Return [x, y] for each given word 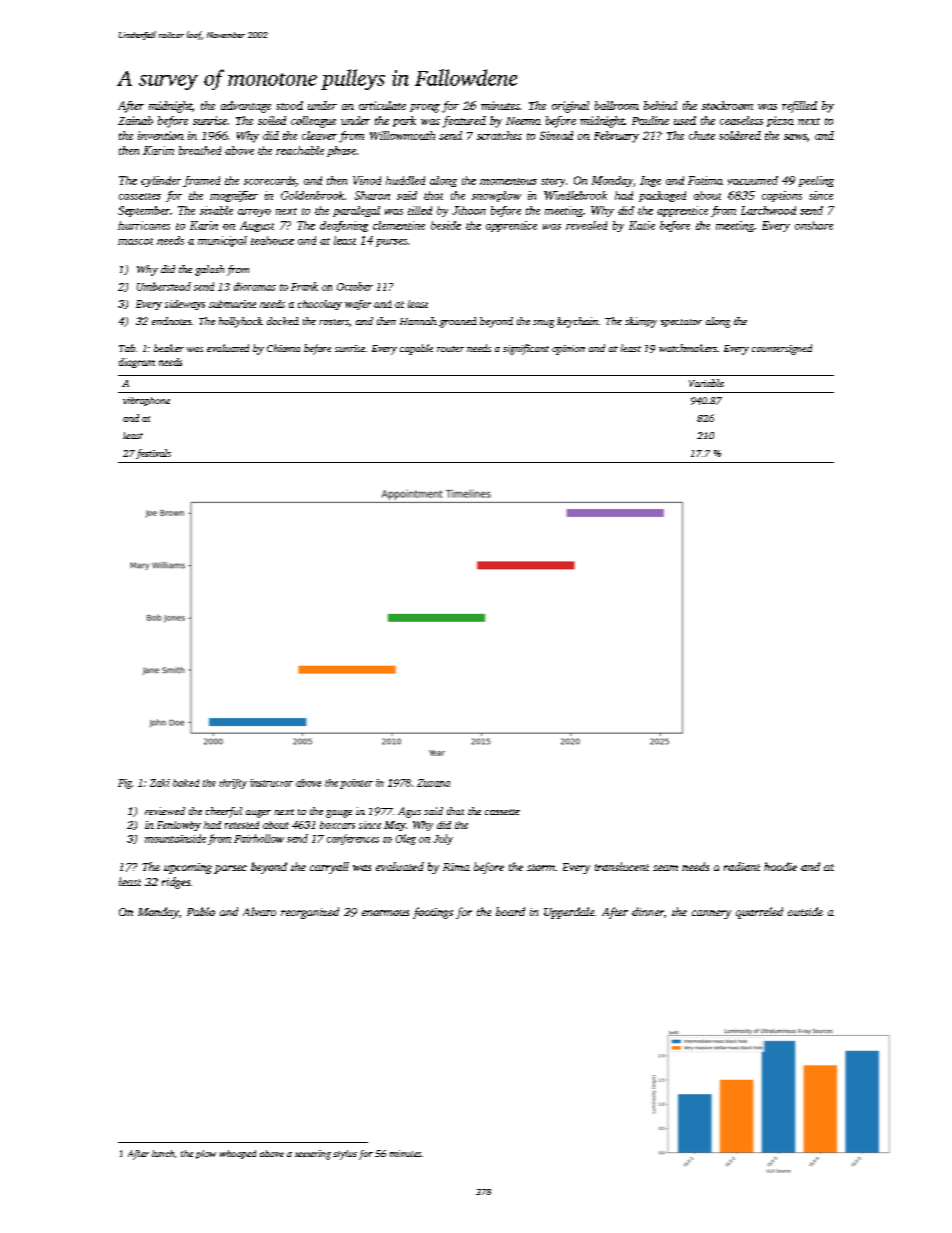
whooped [238, 1154]
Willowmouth [402, 135]
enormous [385, 913]
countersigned [782, 349]
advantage [246, 107]
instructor [271, 783]
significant [526, 349]
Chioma [283, 348]
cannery [711, 914]
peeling [816, 181]
